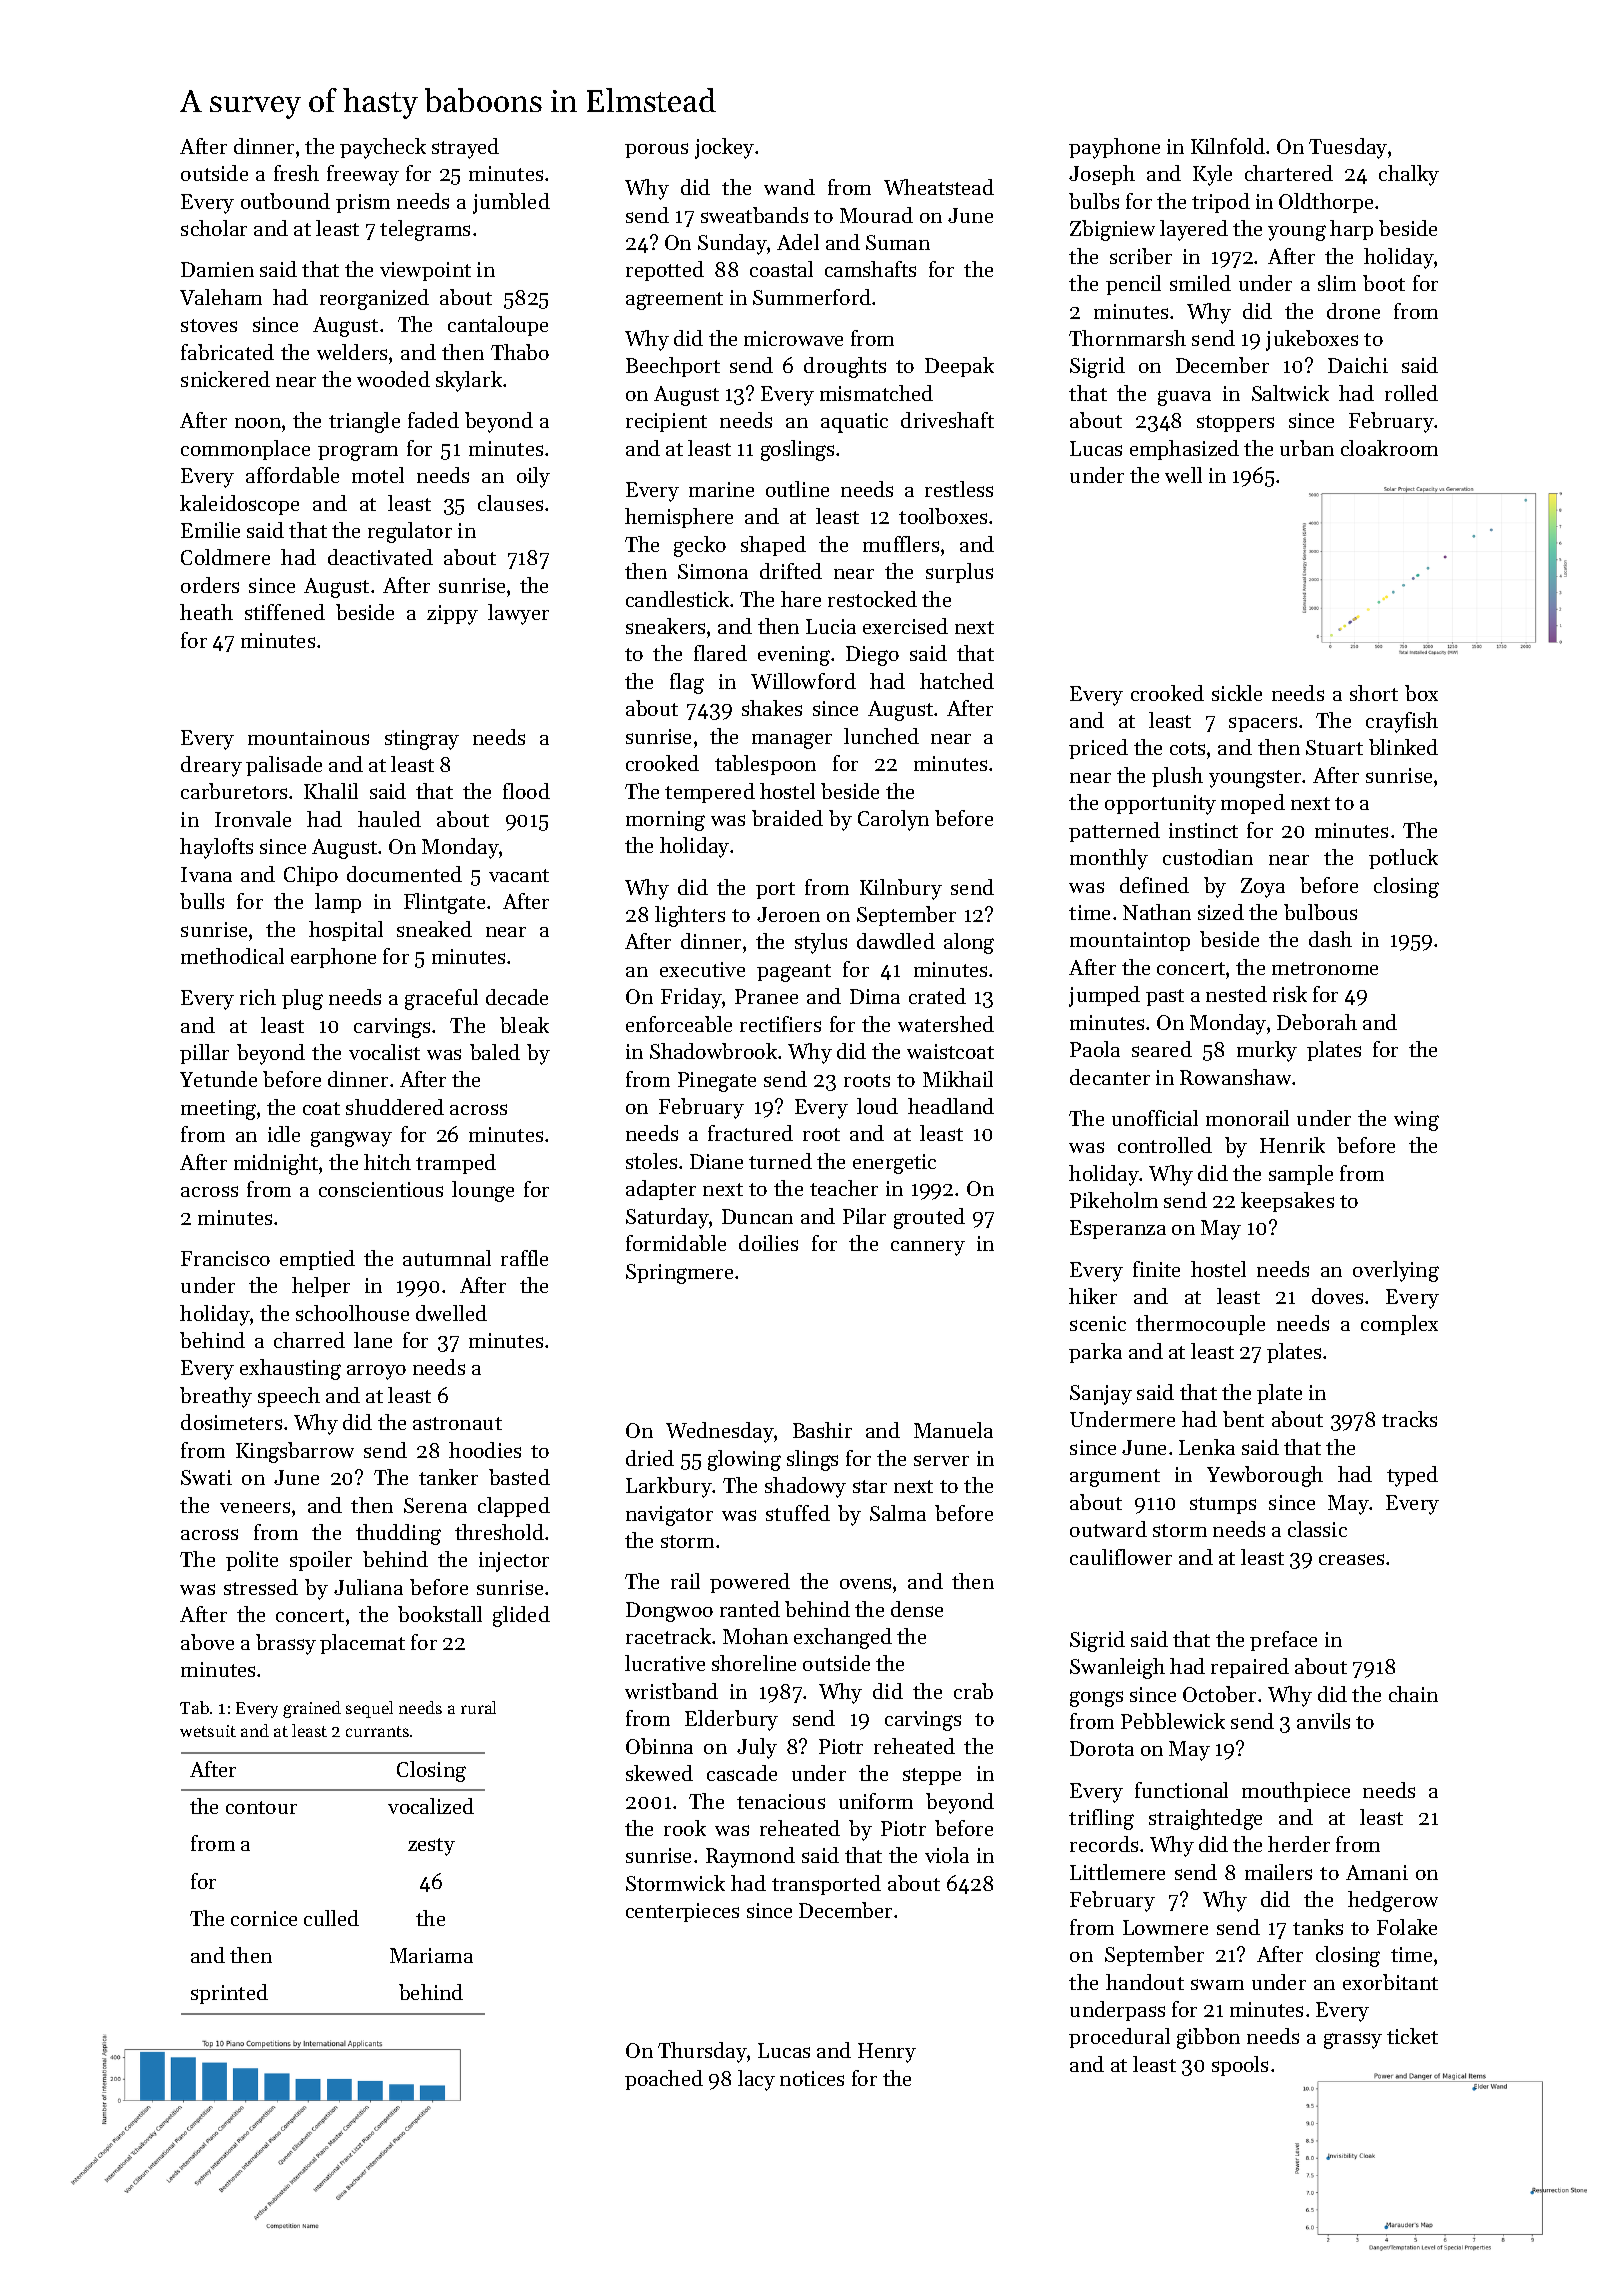 The image size is (1620, 2292). What do you see at coordinates (1323, 1721) in the image?
I see `anvils` at bounding box center [1323, 1721].
